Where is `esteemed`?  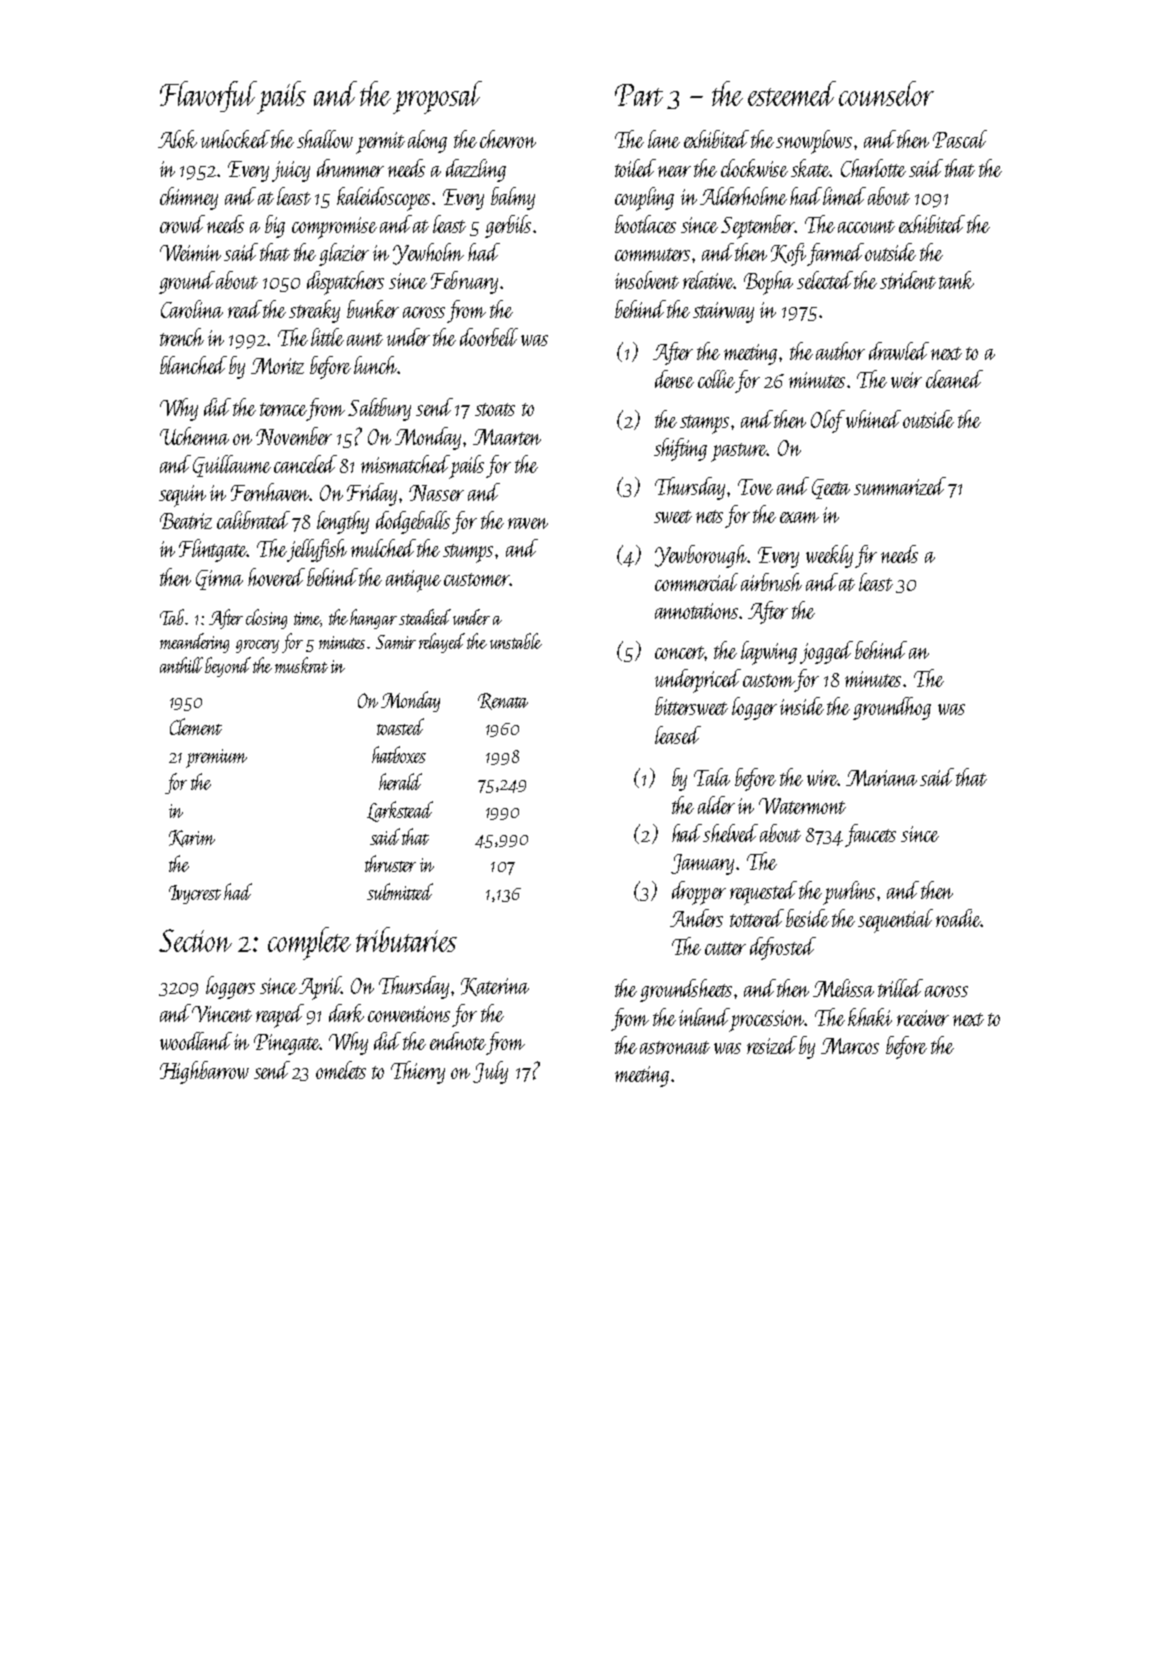
esteemed is located at coordinates (792, 93).
